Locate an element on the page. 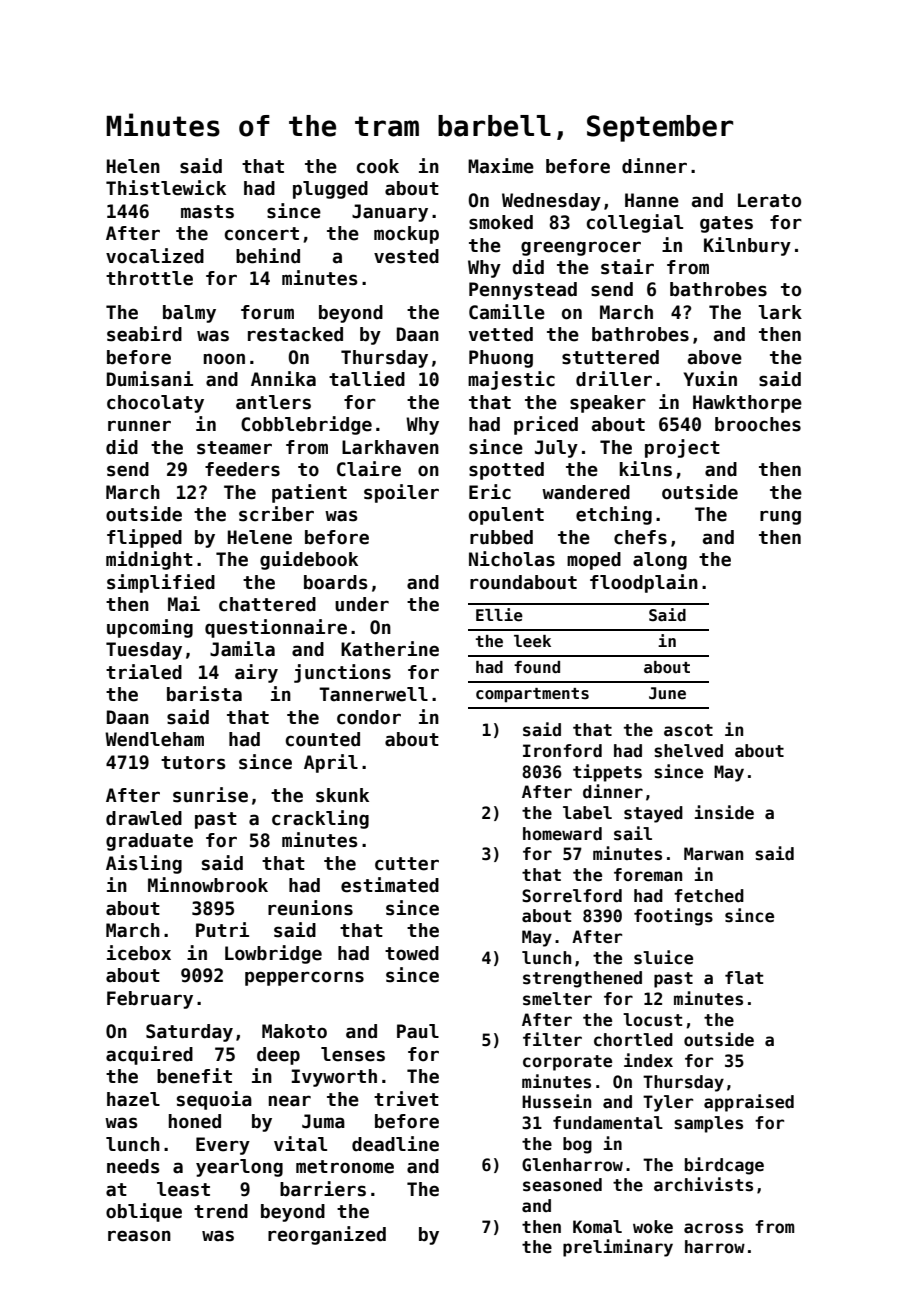 Image resolution: width=908 pixels, height=1316 pixels. honed is located at coordinates (195, 1121).
